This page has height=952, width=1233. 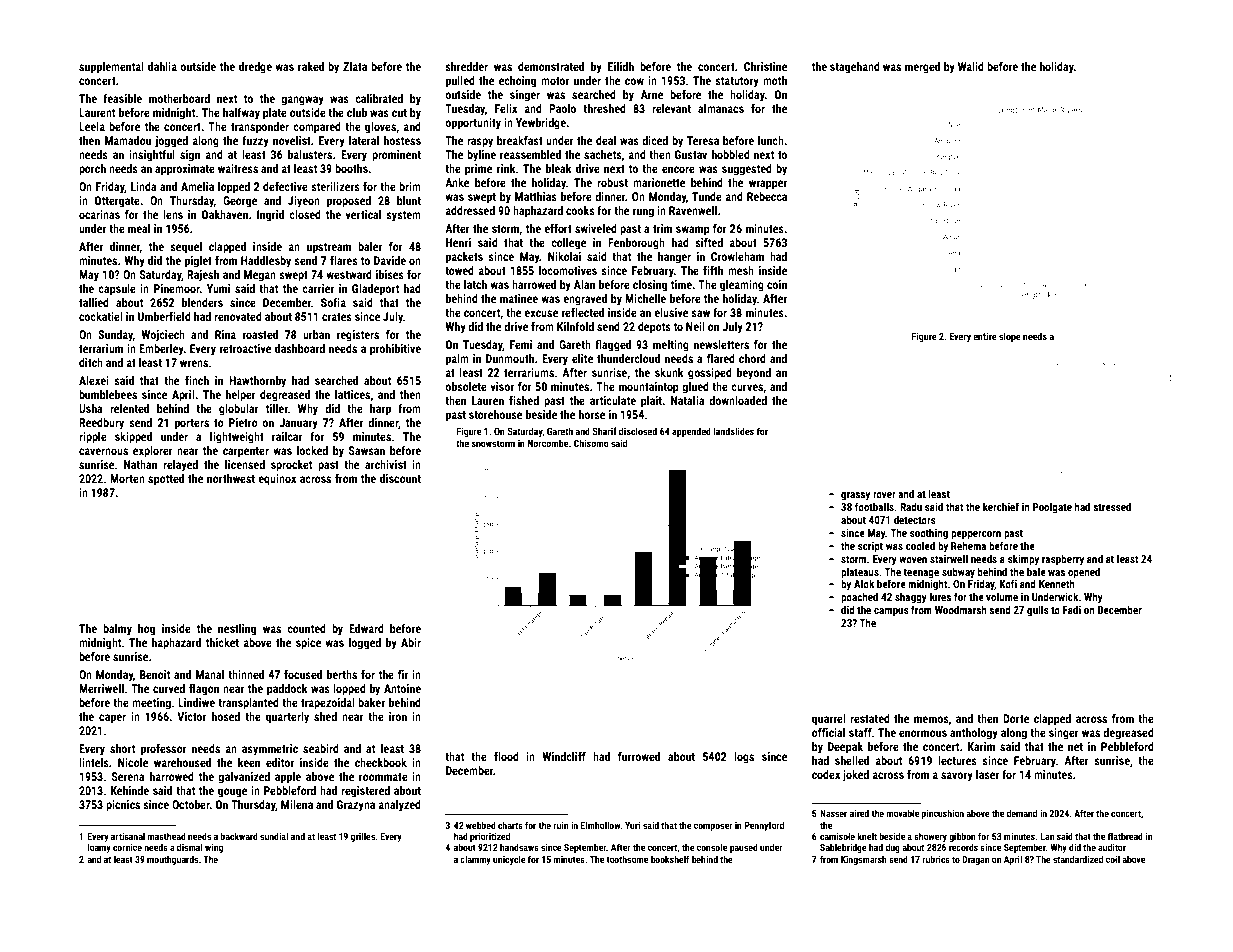 I want to click on Rebecca, so click(x=767, y=196).
